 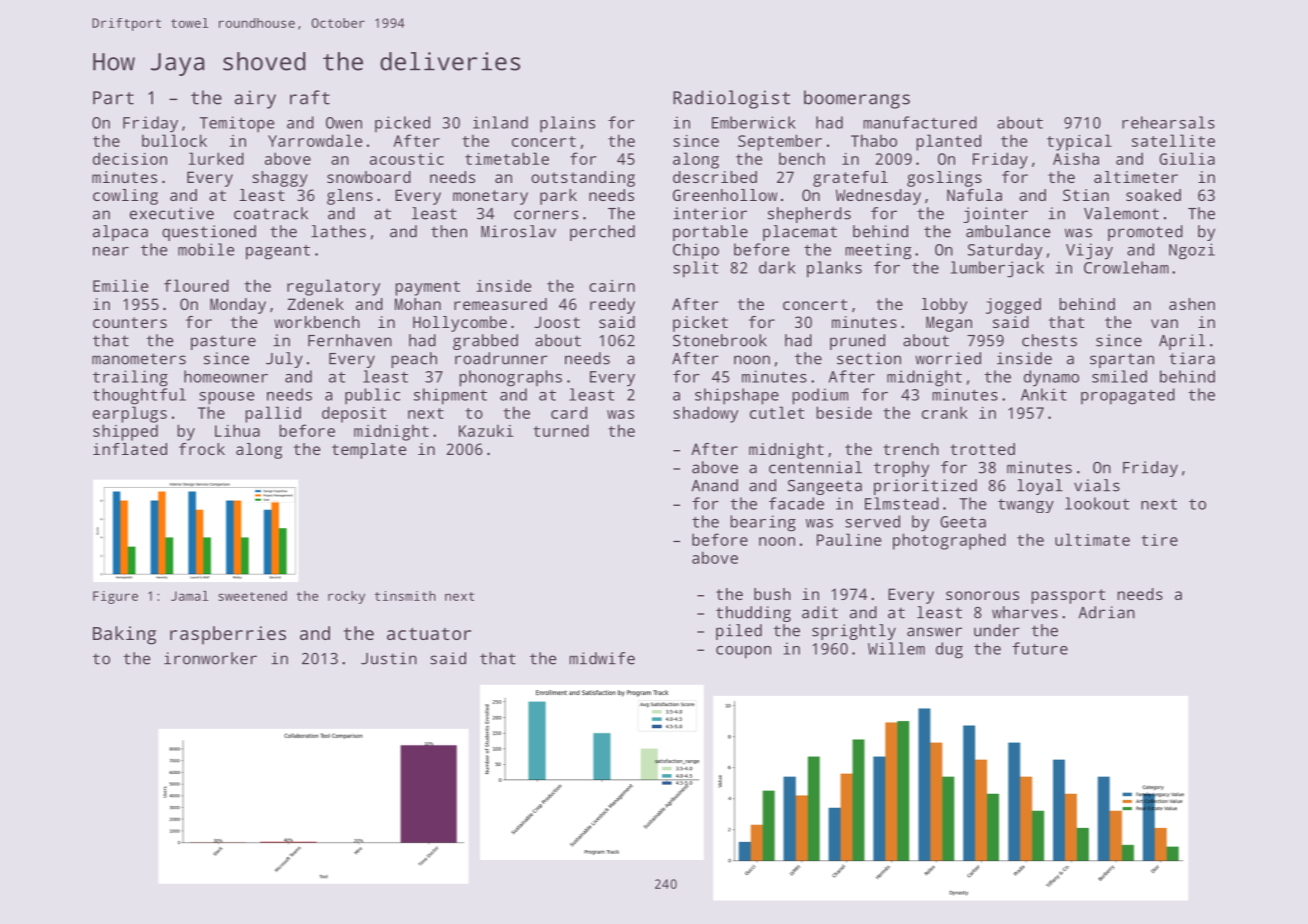 I want to click on sonorous, so click(x=982, y=595).
